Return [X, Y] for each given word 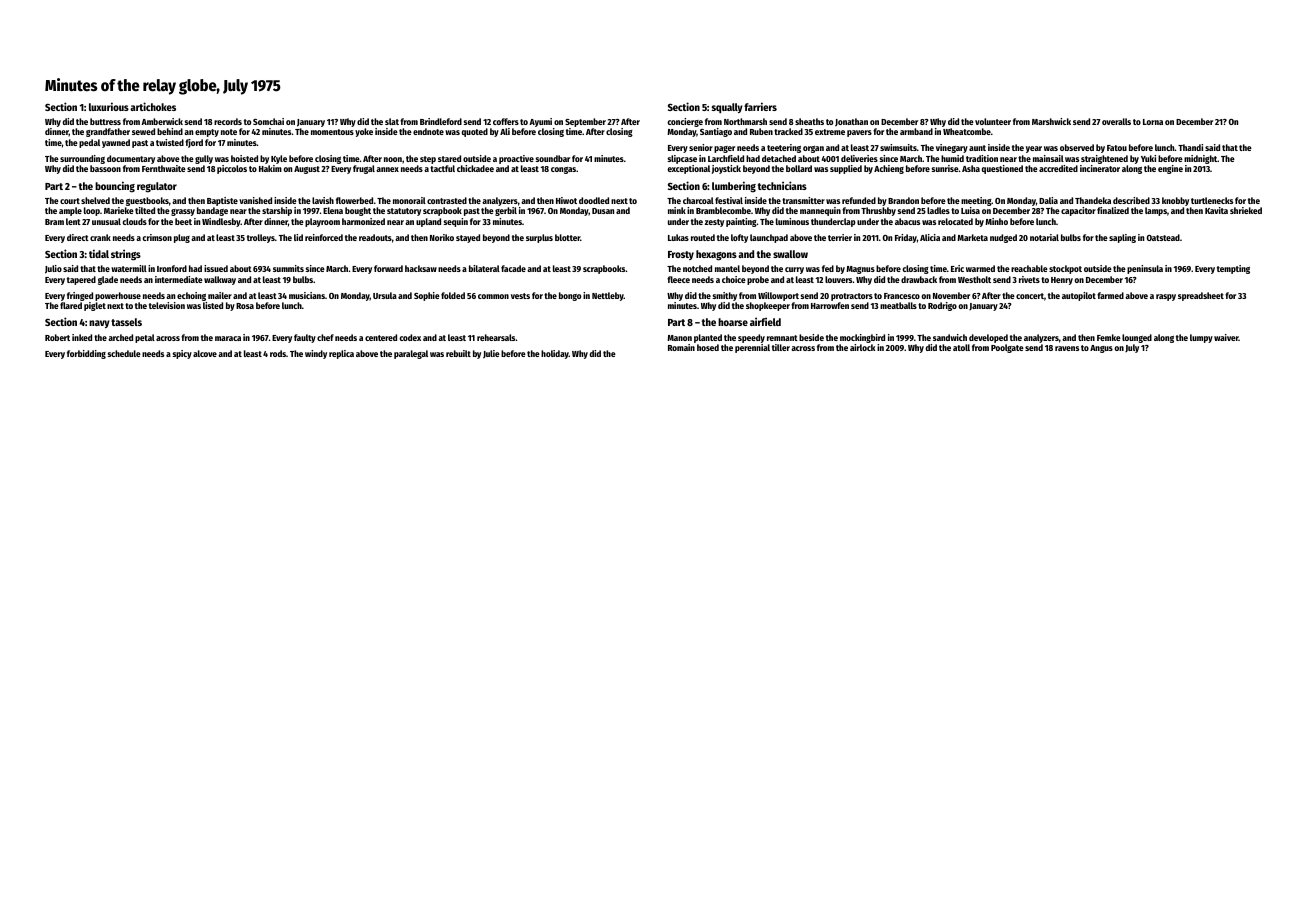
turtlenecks [1212, 200]
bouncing [115, 187]
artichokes [153, 106]
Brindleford [441, 121]
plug [182, 238]
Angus [1101, 349]
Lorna [1153, 122]
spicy [182, 354]
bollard [799, 168]
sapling [1122, 238]
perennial [752, 348]
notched [697, 268]
